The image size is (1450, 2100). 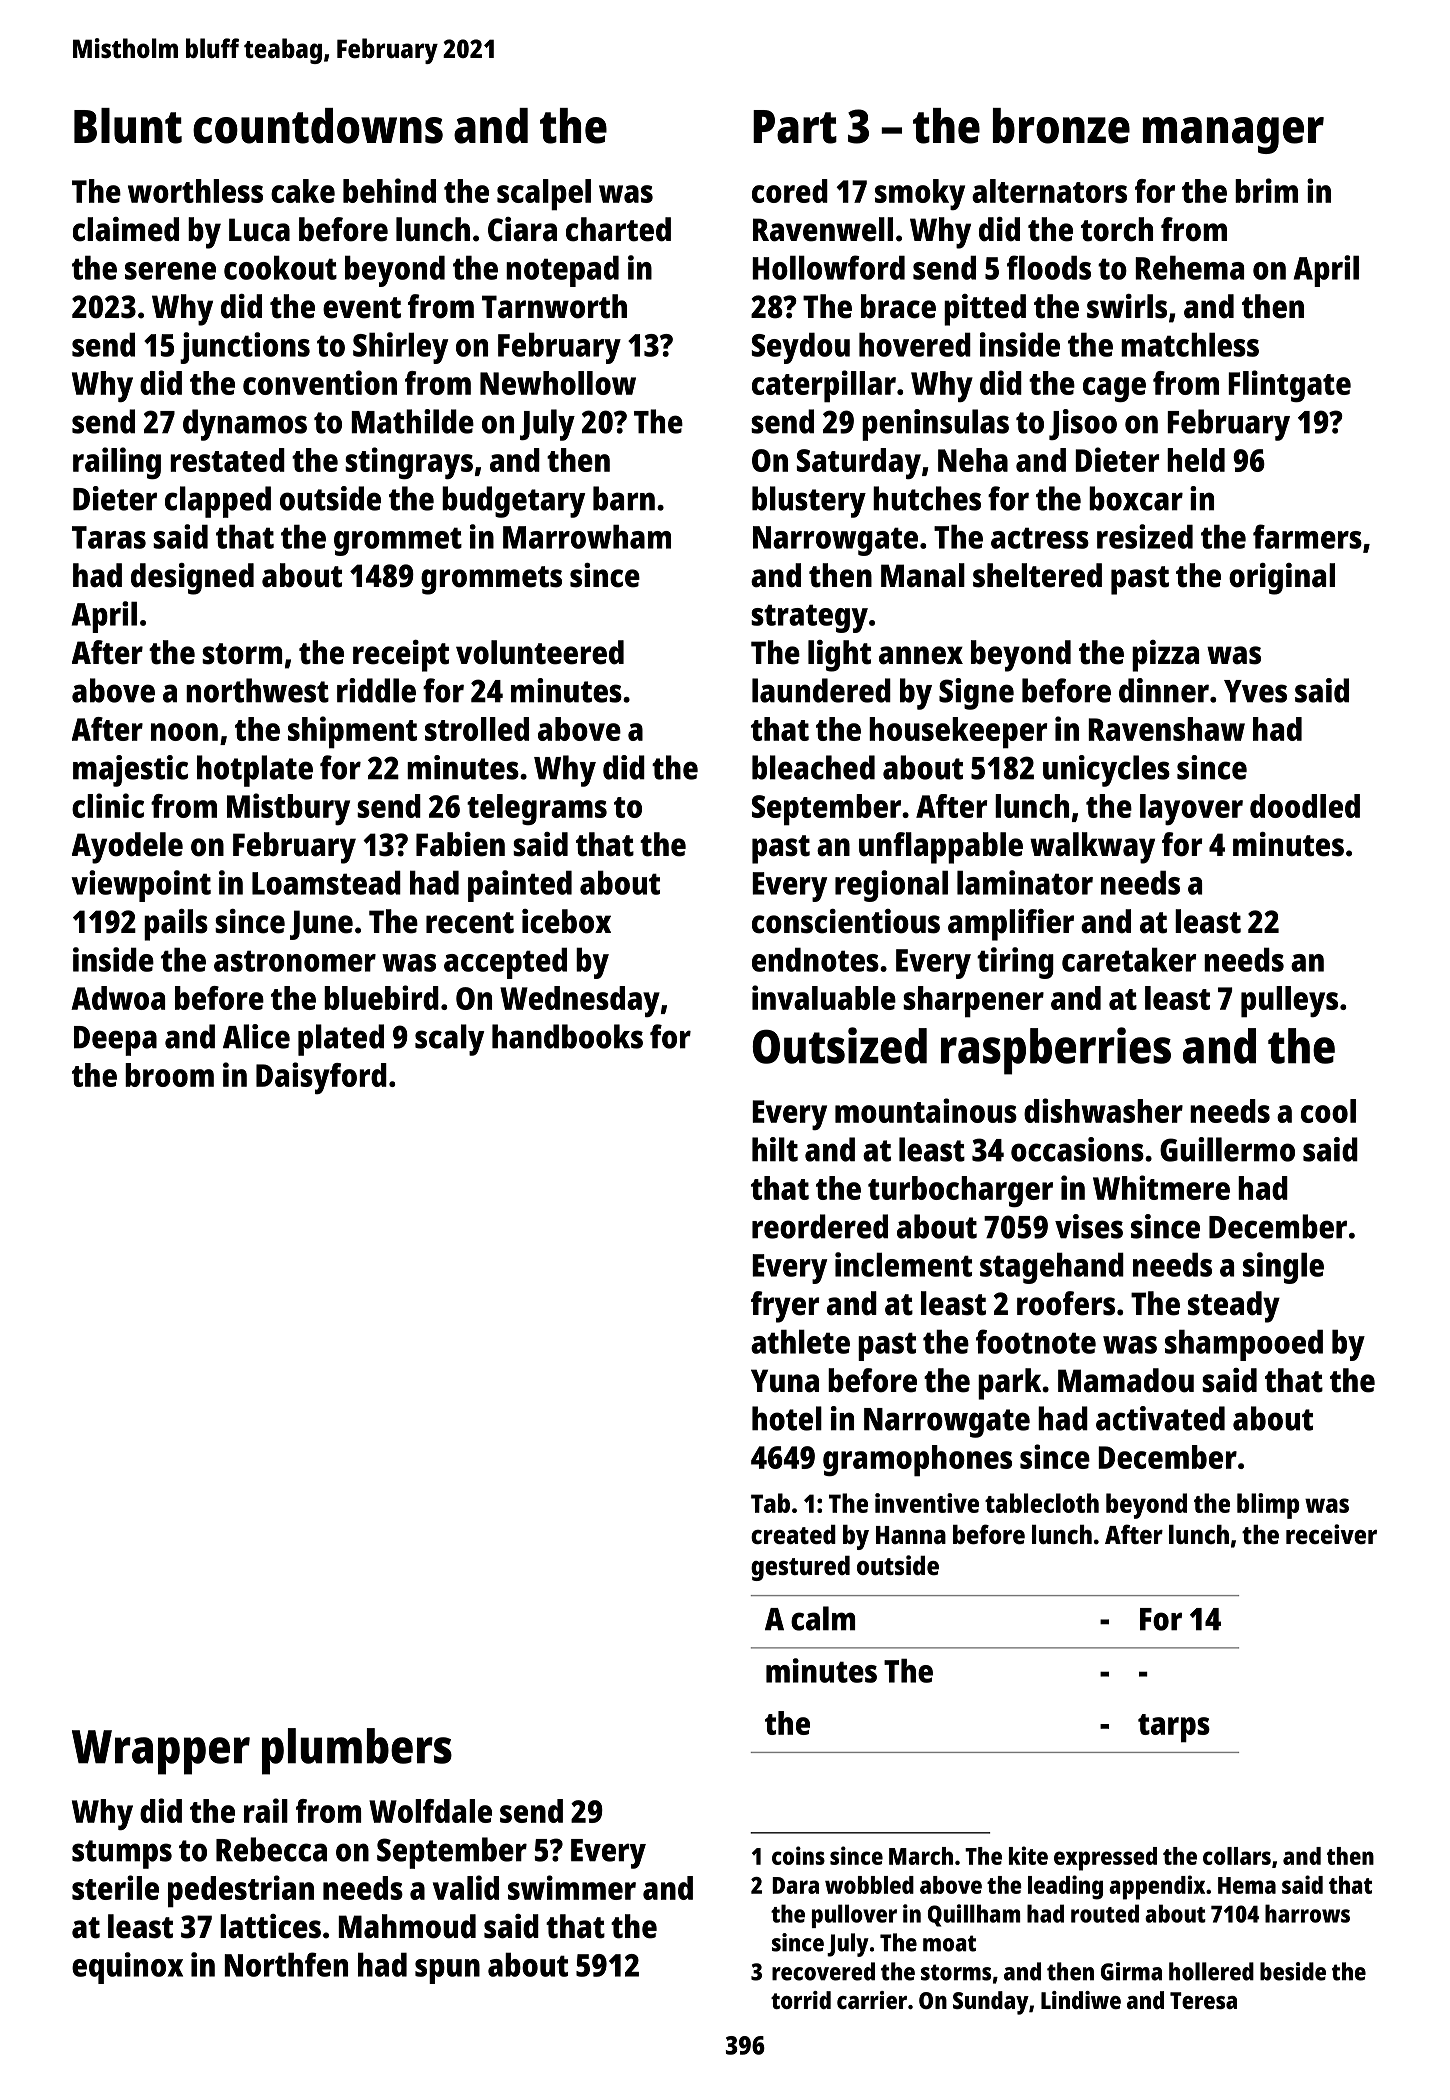 I want to click on calm, so click(x=823, y=1618).
